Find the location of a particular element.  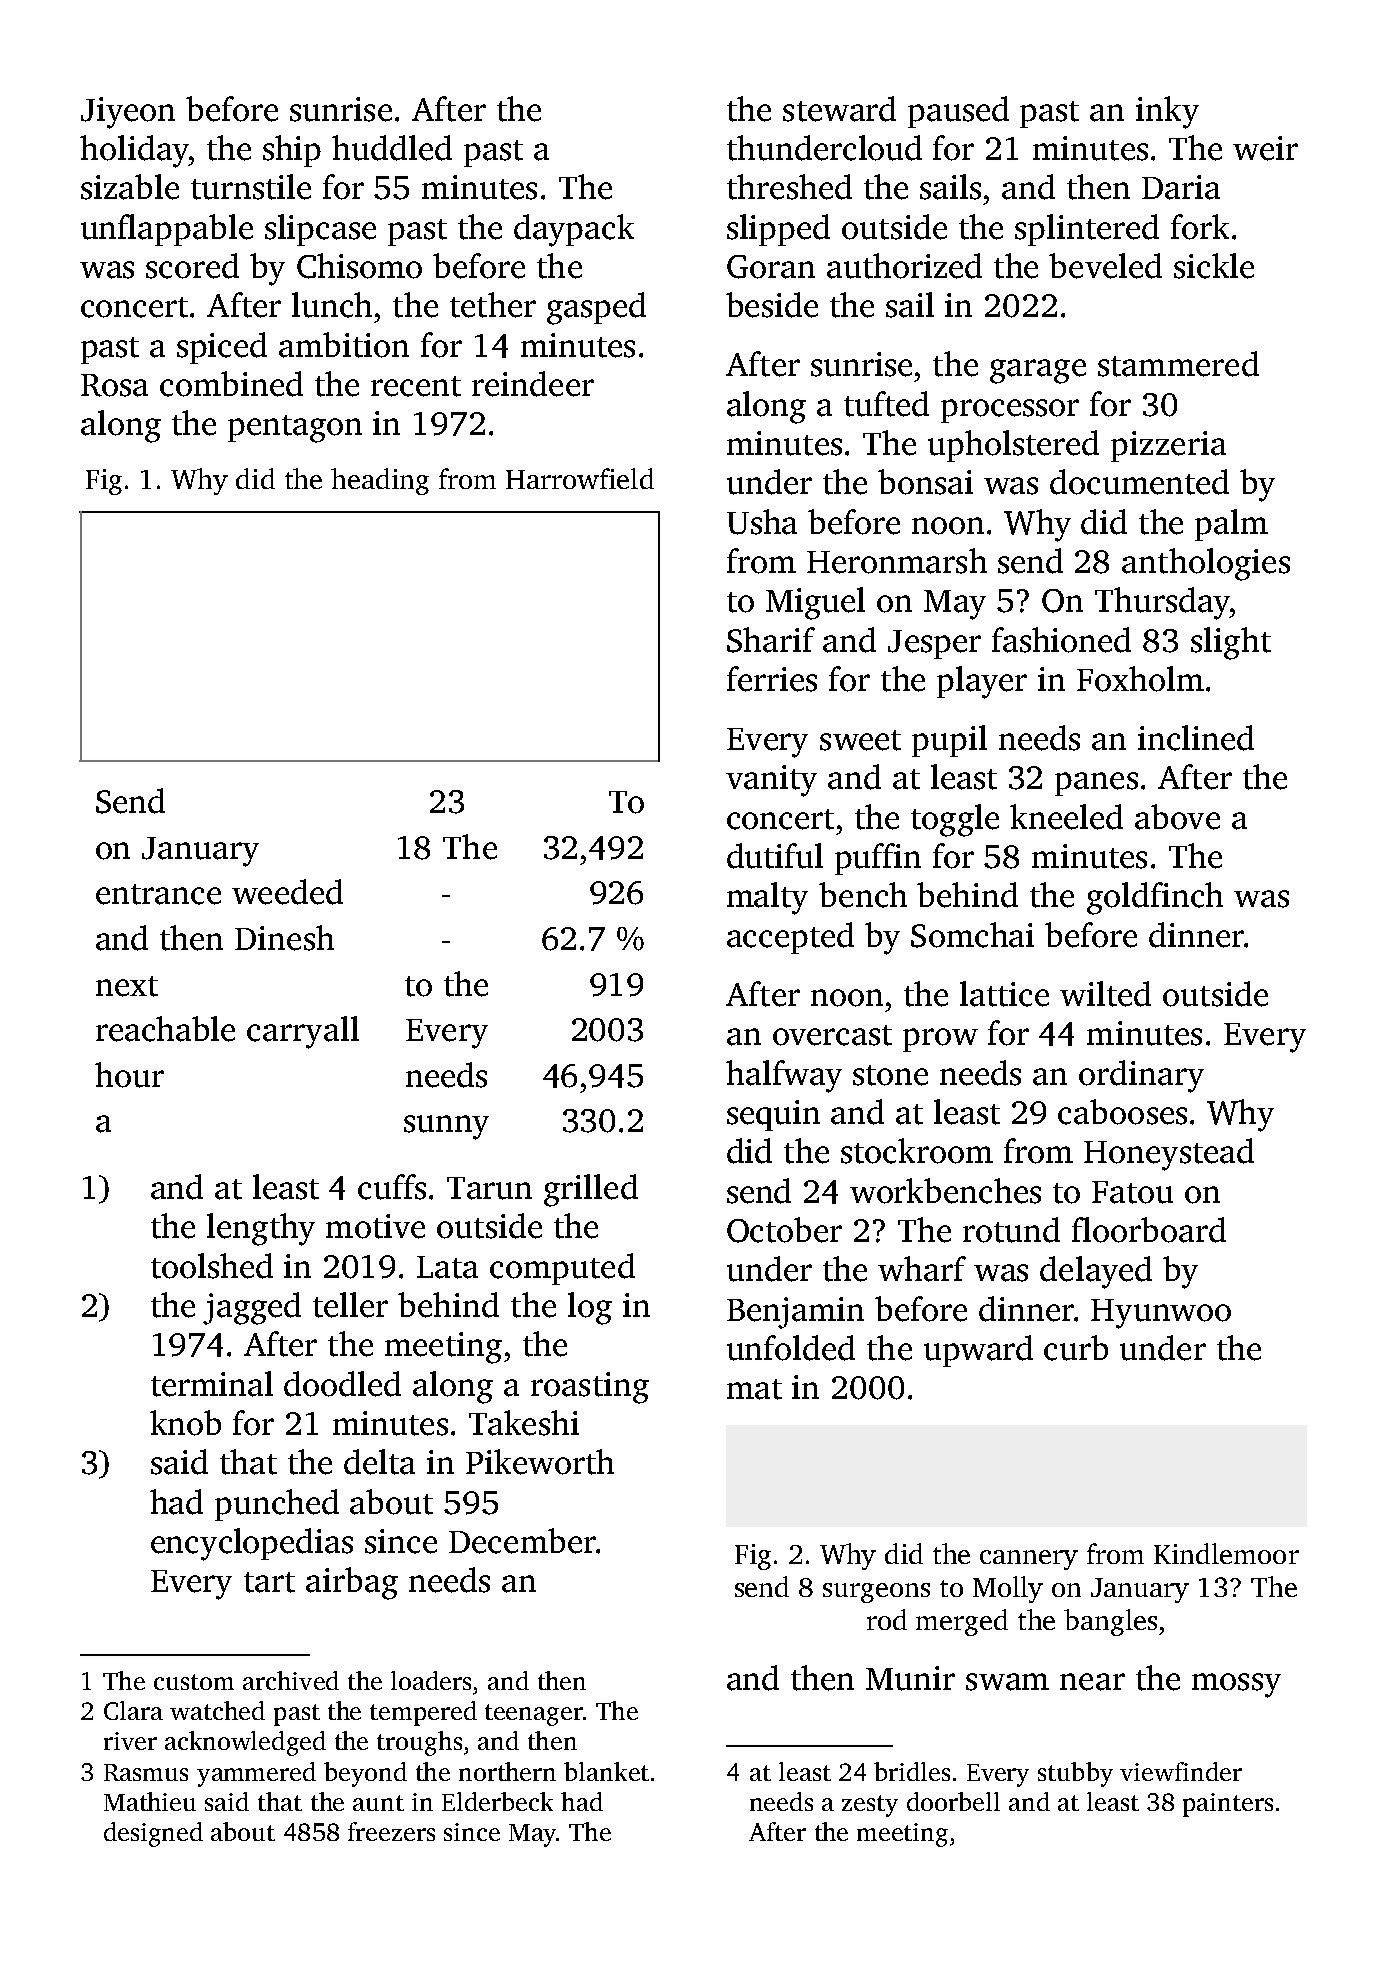

designed is located at coordinates (153, 1834).
